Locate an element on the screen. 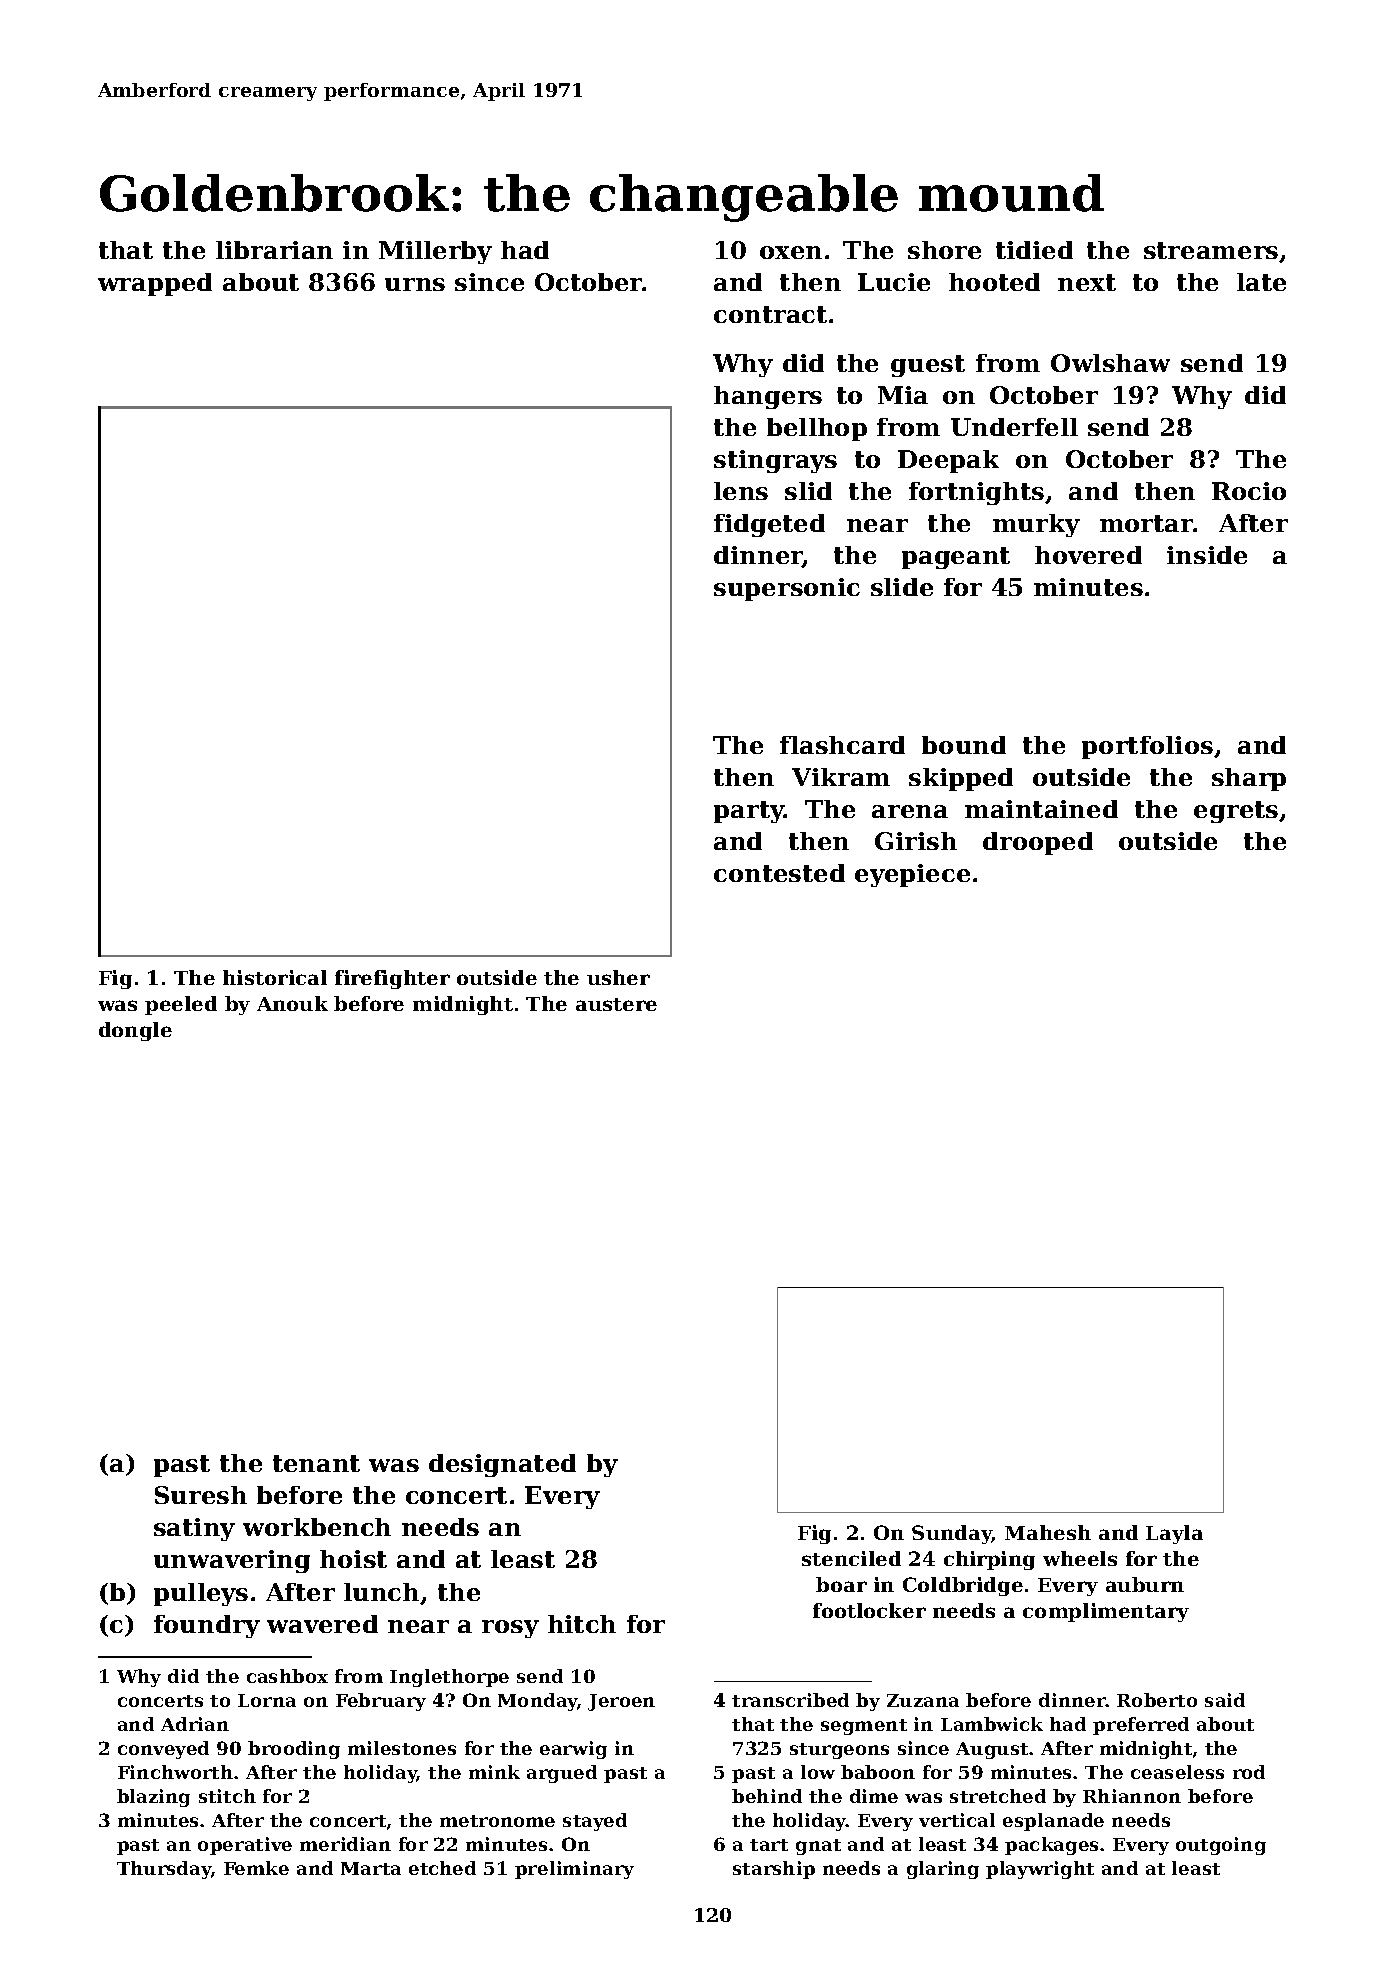 This screenshot has height=1969, width=1386. stenciled is located at coordinates (851, 1558).
